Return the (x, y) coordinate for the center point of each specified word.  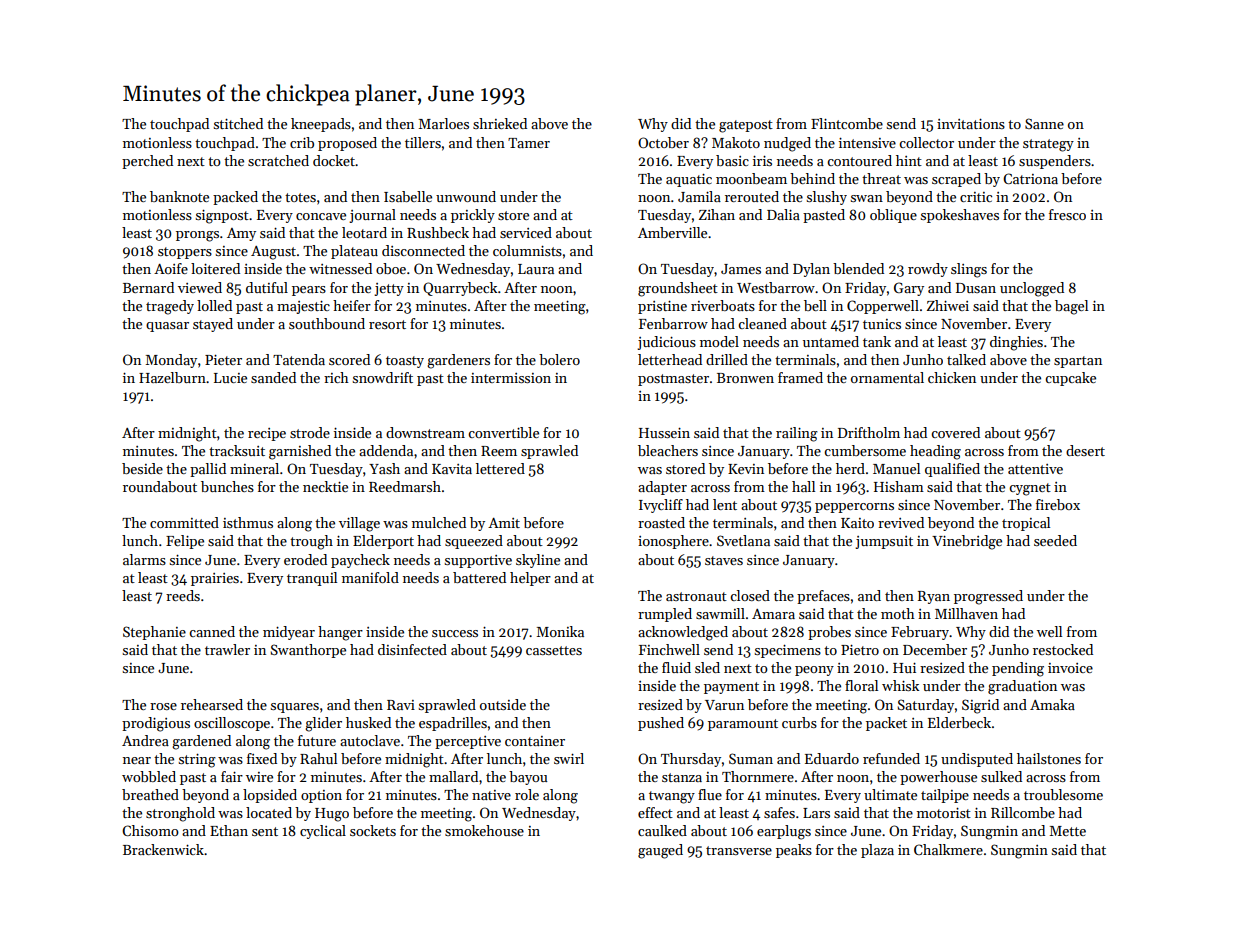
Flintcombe (847, 123)
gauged (660, 851)
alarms (144, 559)
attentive (1035, 469)
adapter (662, 488)
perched (147, 162)
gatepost (746, 126)
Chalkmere (948, 849)
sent (265, 831)
